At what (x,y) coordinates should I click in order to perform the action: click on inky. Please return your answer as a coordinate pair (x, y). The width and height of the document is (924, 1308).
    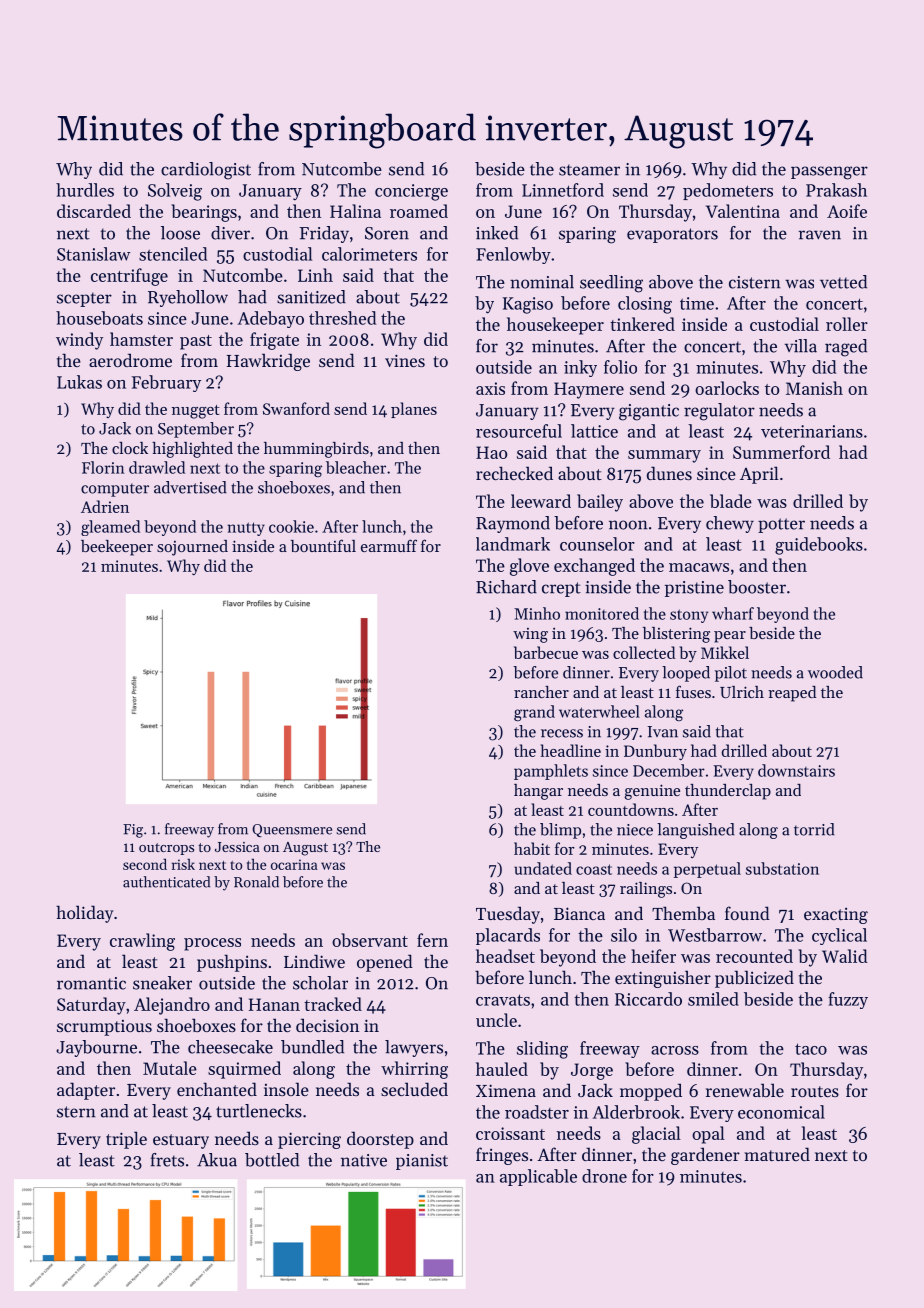
    Looking at the image, I should click on (580, 368).
